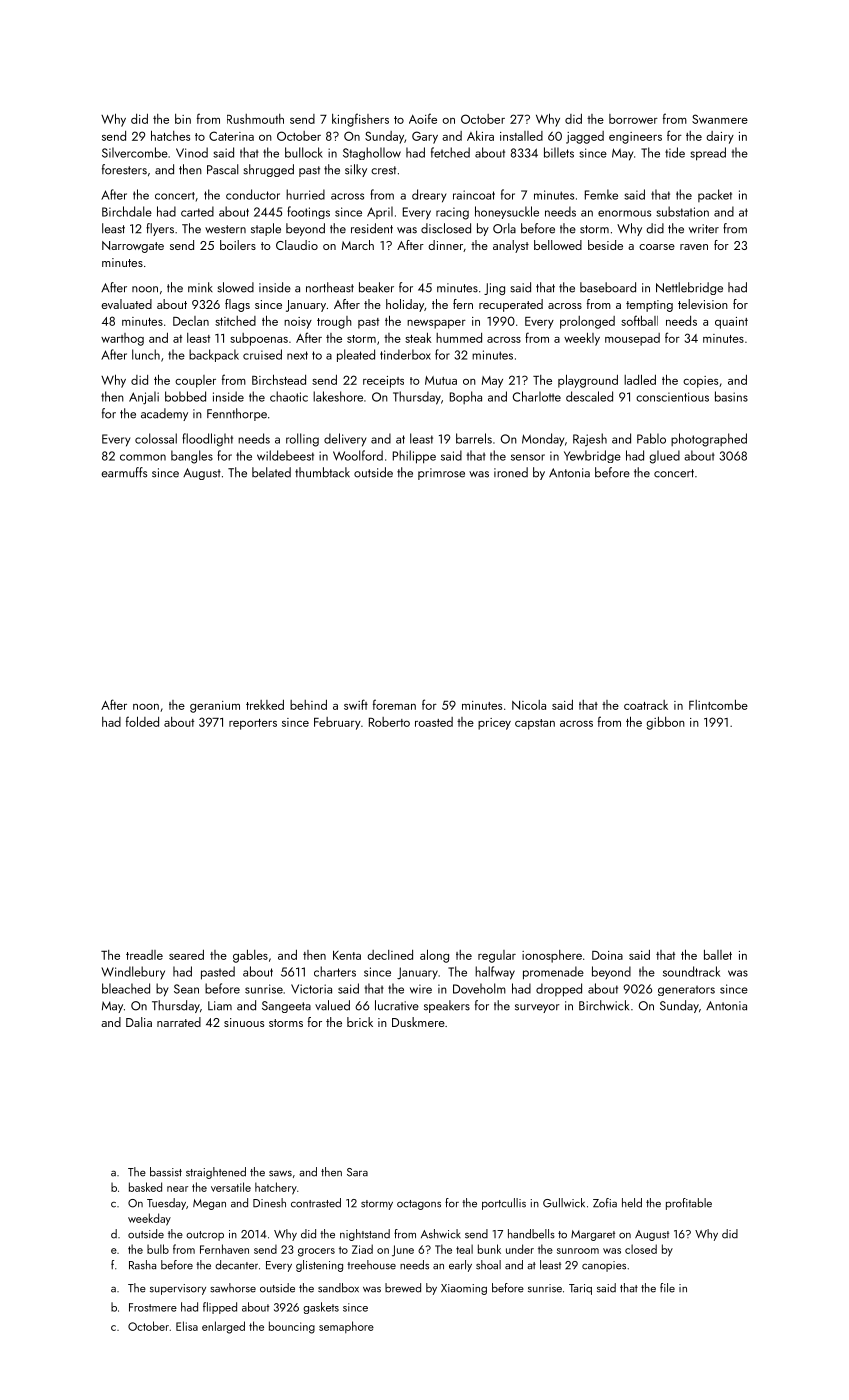  What do you see at coordinates (187, 1326) in the page?
I see `Elisa` at bounding box center [187, 1326].
